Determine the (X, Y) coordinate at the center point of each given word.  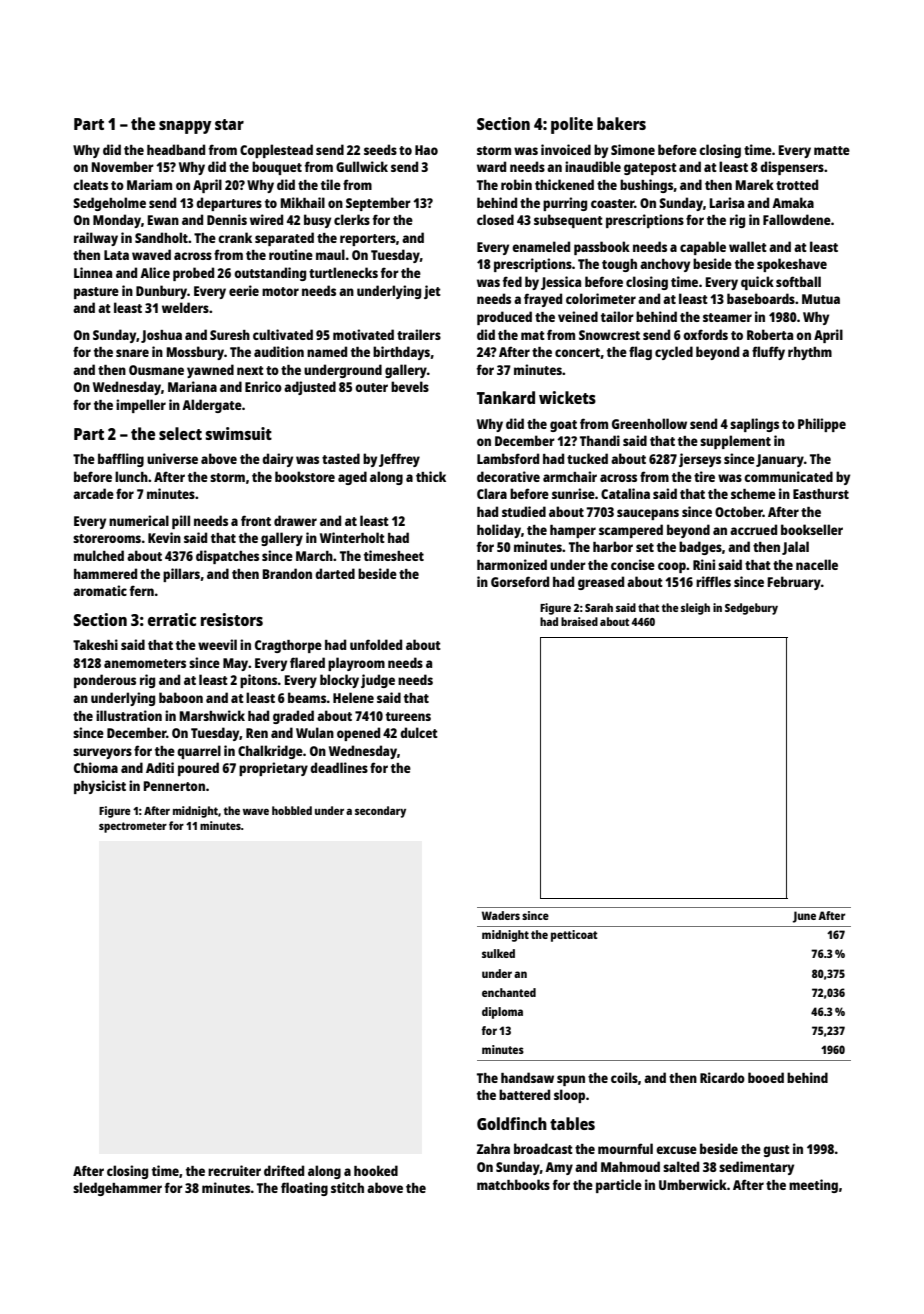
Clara (492, 493)
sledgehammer (117, 1189)
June (804, 917)
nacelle (817, 564)
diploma (502, 1013)
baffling (121, 460)
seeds (380, 149)
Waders (501, 915)
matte (832, 150)
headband (176, 149)
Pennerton (174, 786)
